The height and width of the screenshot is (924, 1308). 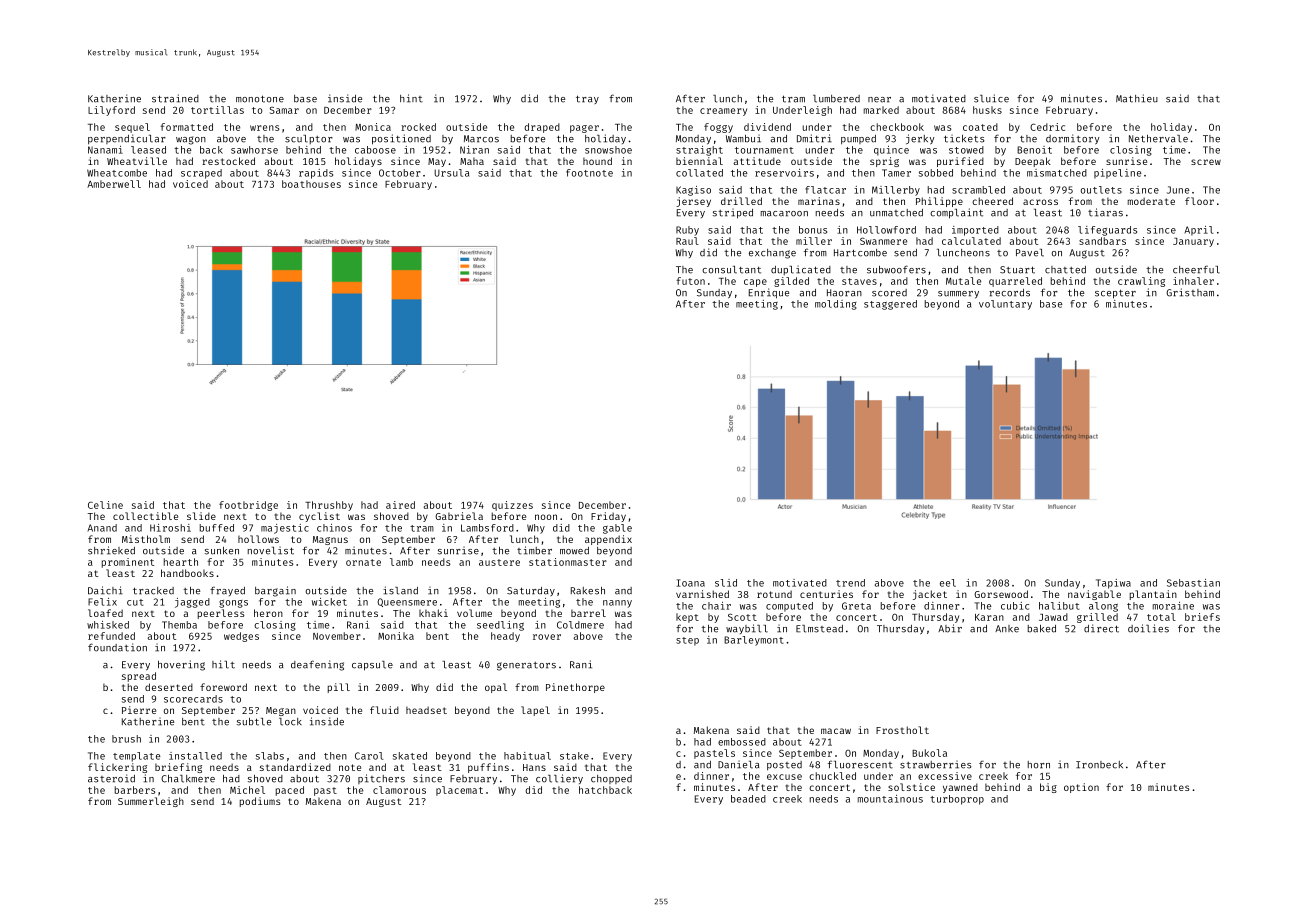 What do you see at coordinates (687, 241) in the screenshot?
I see `Raul` at bounding box center [687, 241].
